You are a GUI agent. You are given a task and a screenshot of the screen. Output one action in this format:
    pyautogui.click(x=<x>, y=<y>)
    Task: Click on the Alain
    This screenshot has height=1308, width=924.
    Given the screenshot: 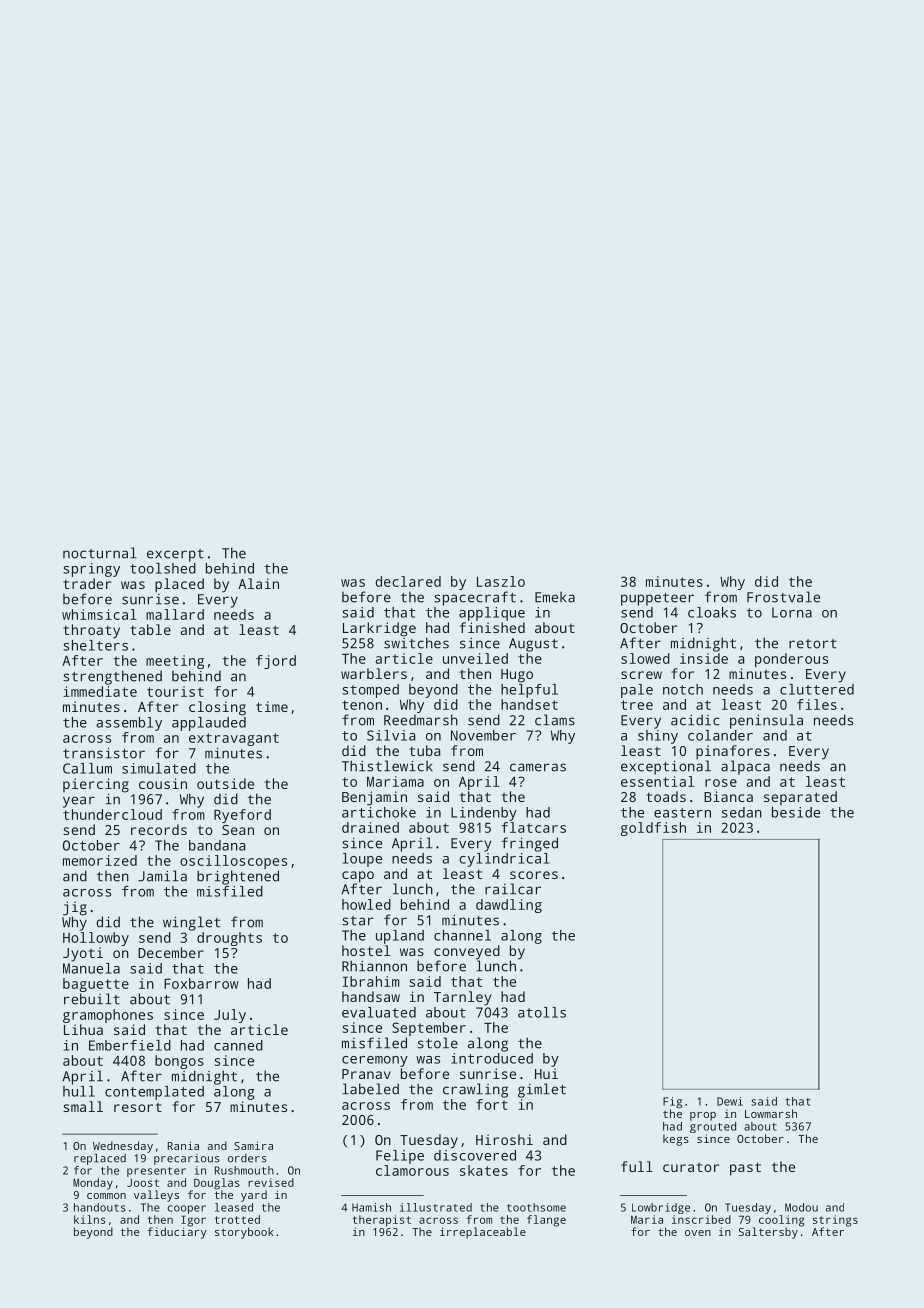 What is the action you would take?
    pyautogui.click(x=258, y=583)
